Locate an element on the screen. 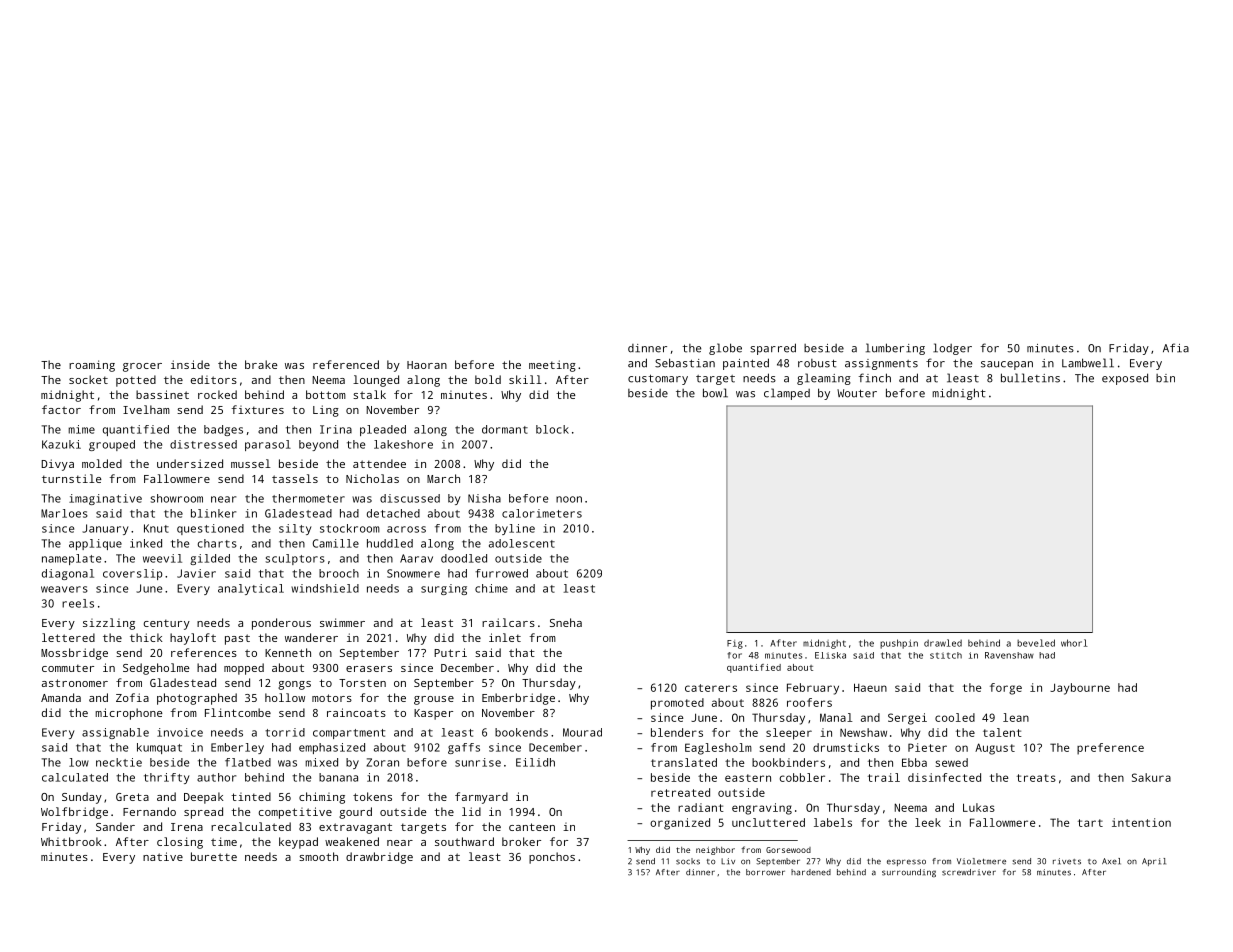 This screenshot has height=952, width=1233. Eliska is located at coordinates (830, 655).
